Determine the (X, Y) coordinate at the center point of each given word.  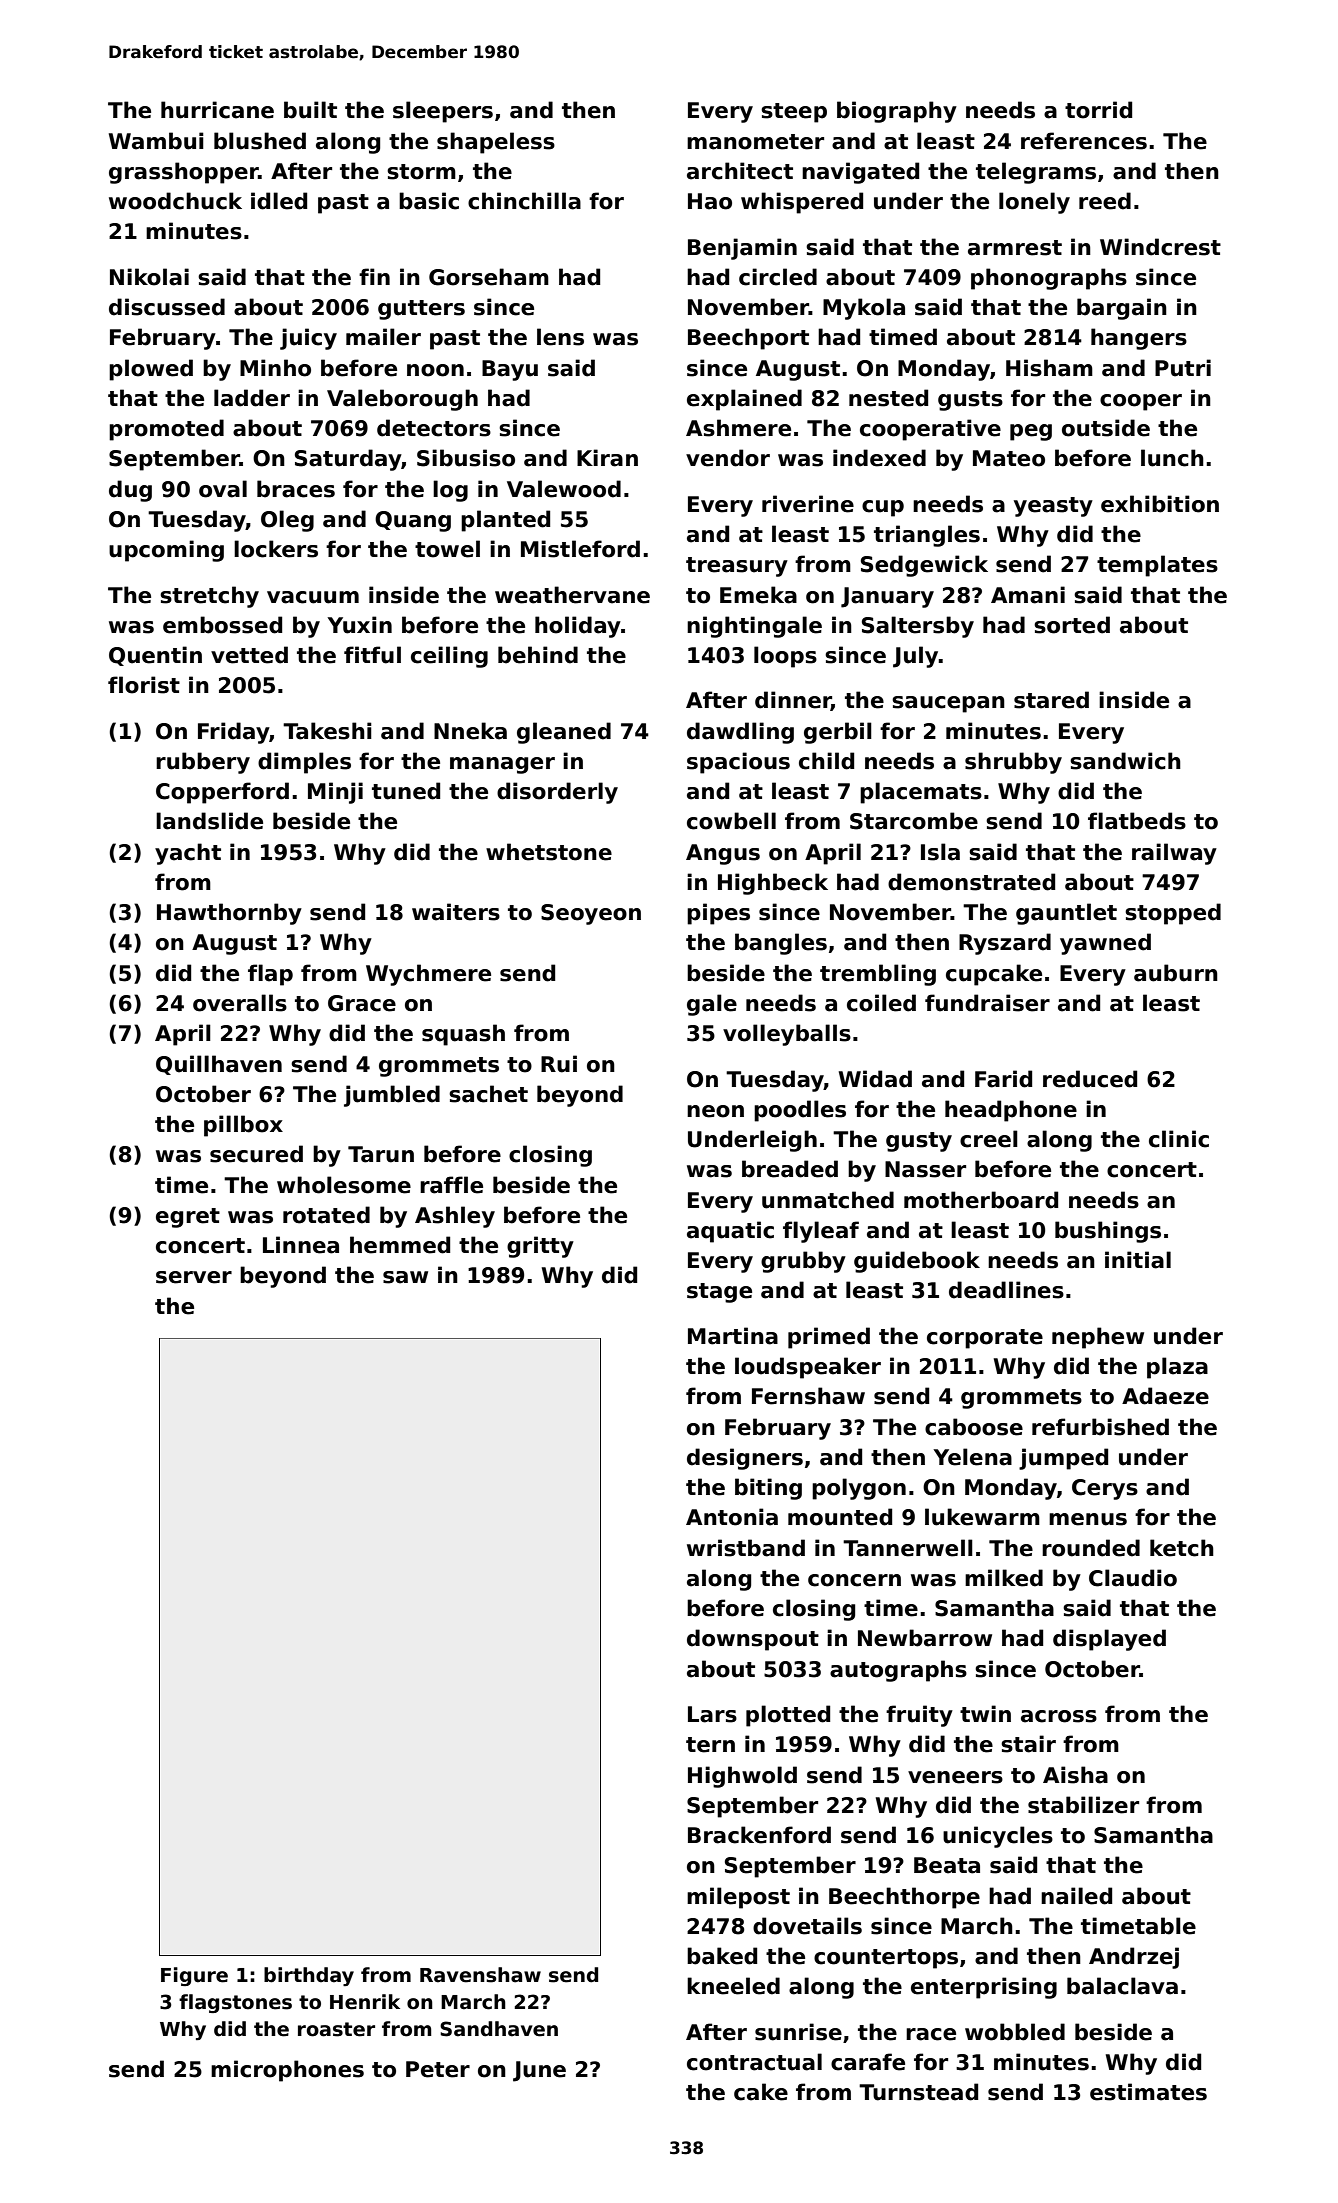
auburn (1176, 973)
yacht (188, 854)
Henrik (365, 2002)
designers (745, 1459)
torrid (1098, 110)
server (194, 1277)
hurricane (217, 110)
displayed (1109, 1640)
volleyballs (787, 1035)
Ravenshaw (480, 1975)
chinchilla (524, 201)
